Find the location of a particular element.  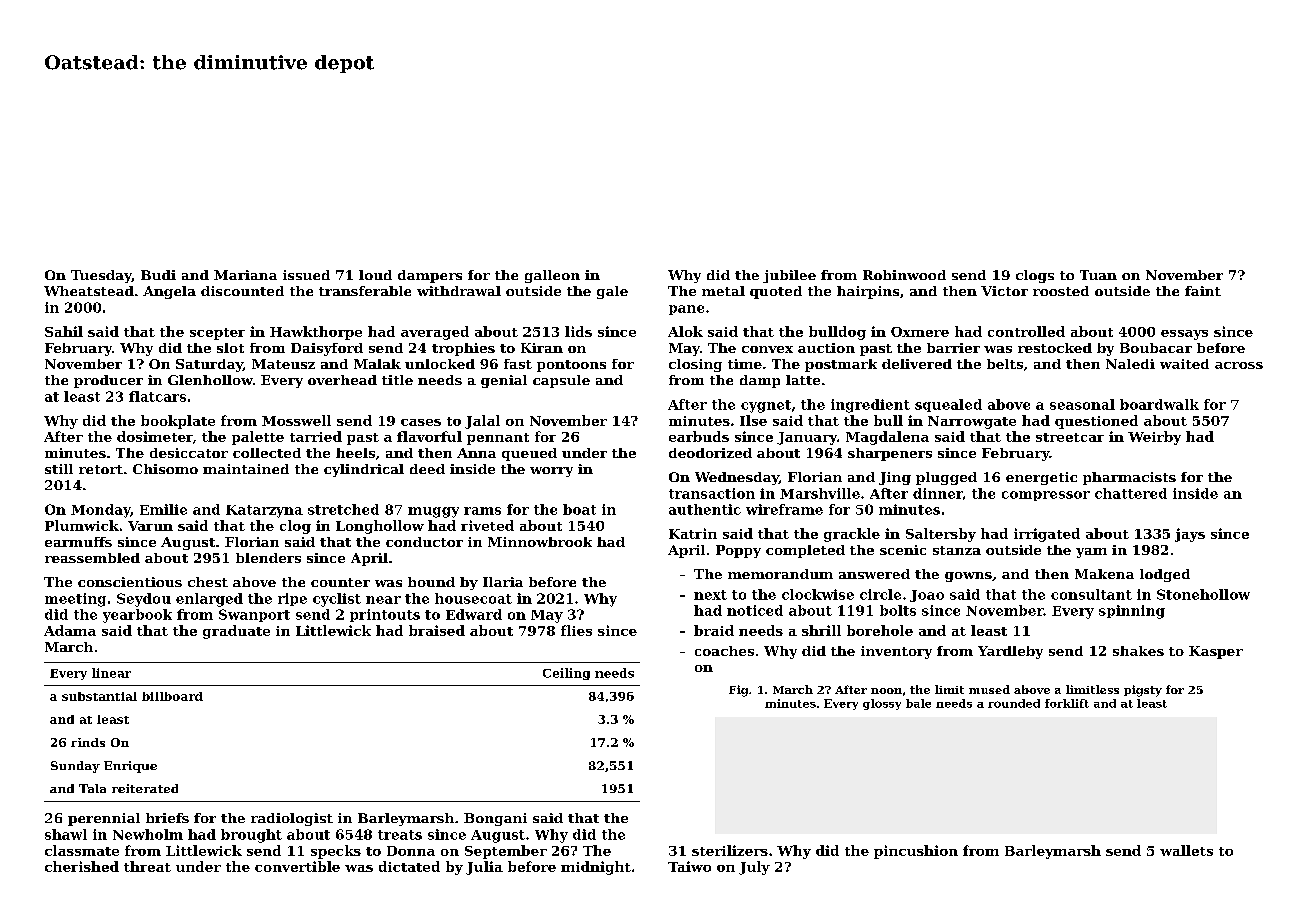

time is located at coordinates (745, 364).
